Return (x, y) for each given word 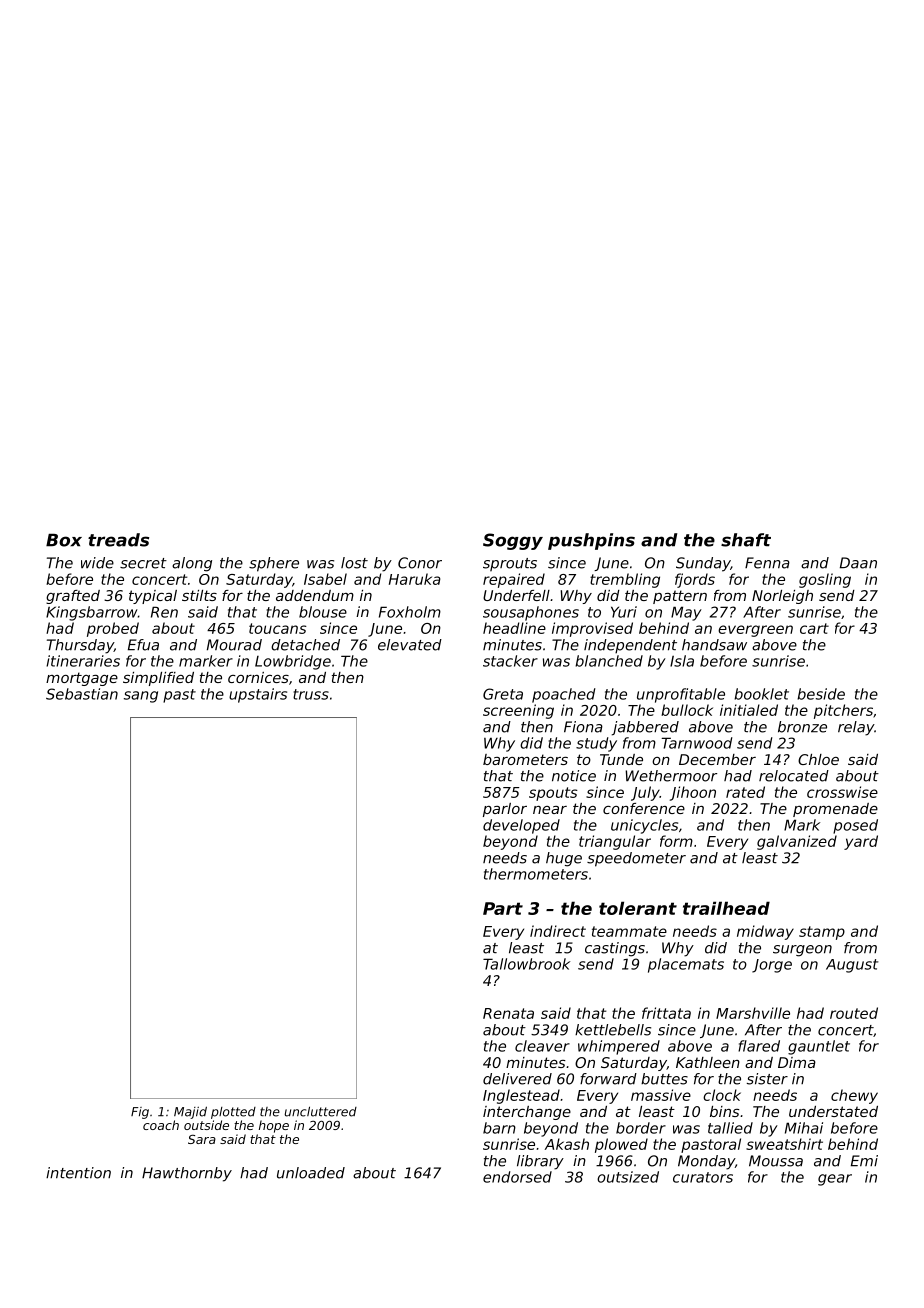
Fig (140, 1113)
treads (118, 540)
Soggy (513, 541)
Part (503, 908)
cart (814, 628)
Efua (143, 645)
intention (78, 1173)
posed (855, 826)
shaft (746, 540)
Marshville (753, 1013)
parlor (505, 810)
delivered (517, 1079)
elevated (410, 645)
